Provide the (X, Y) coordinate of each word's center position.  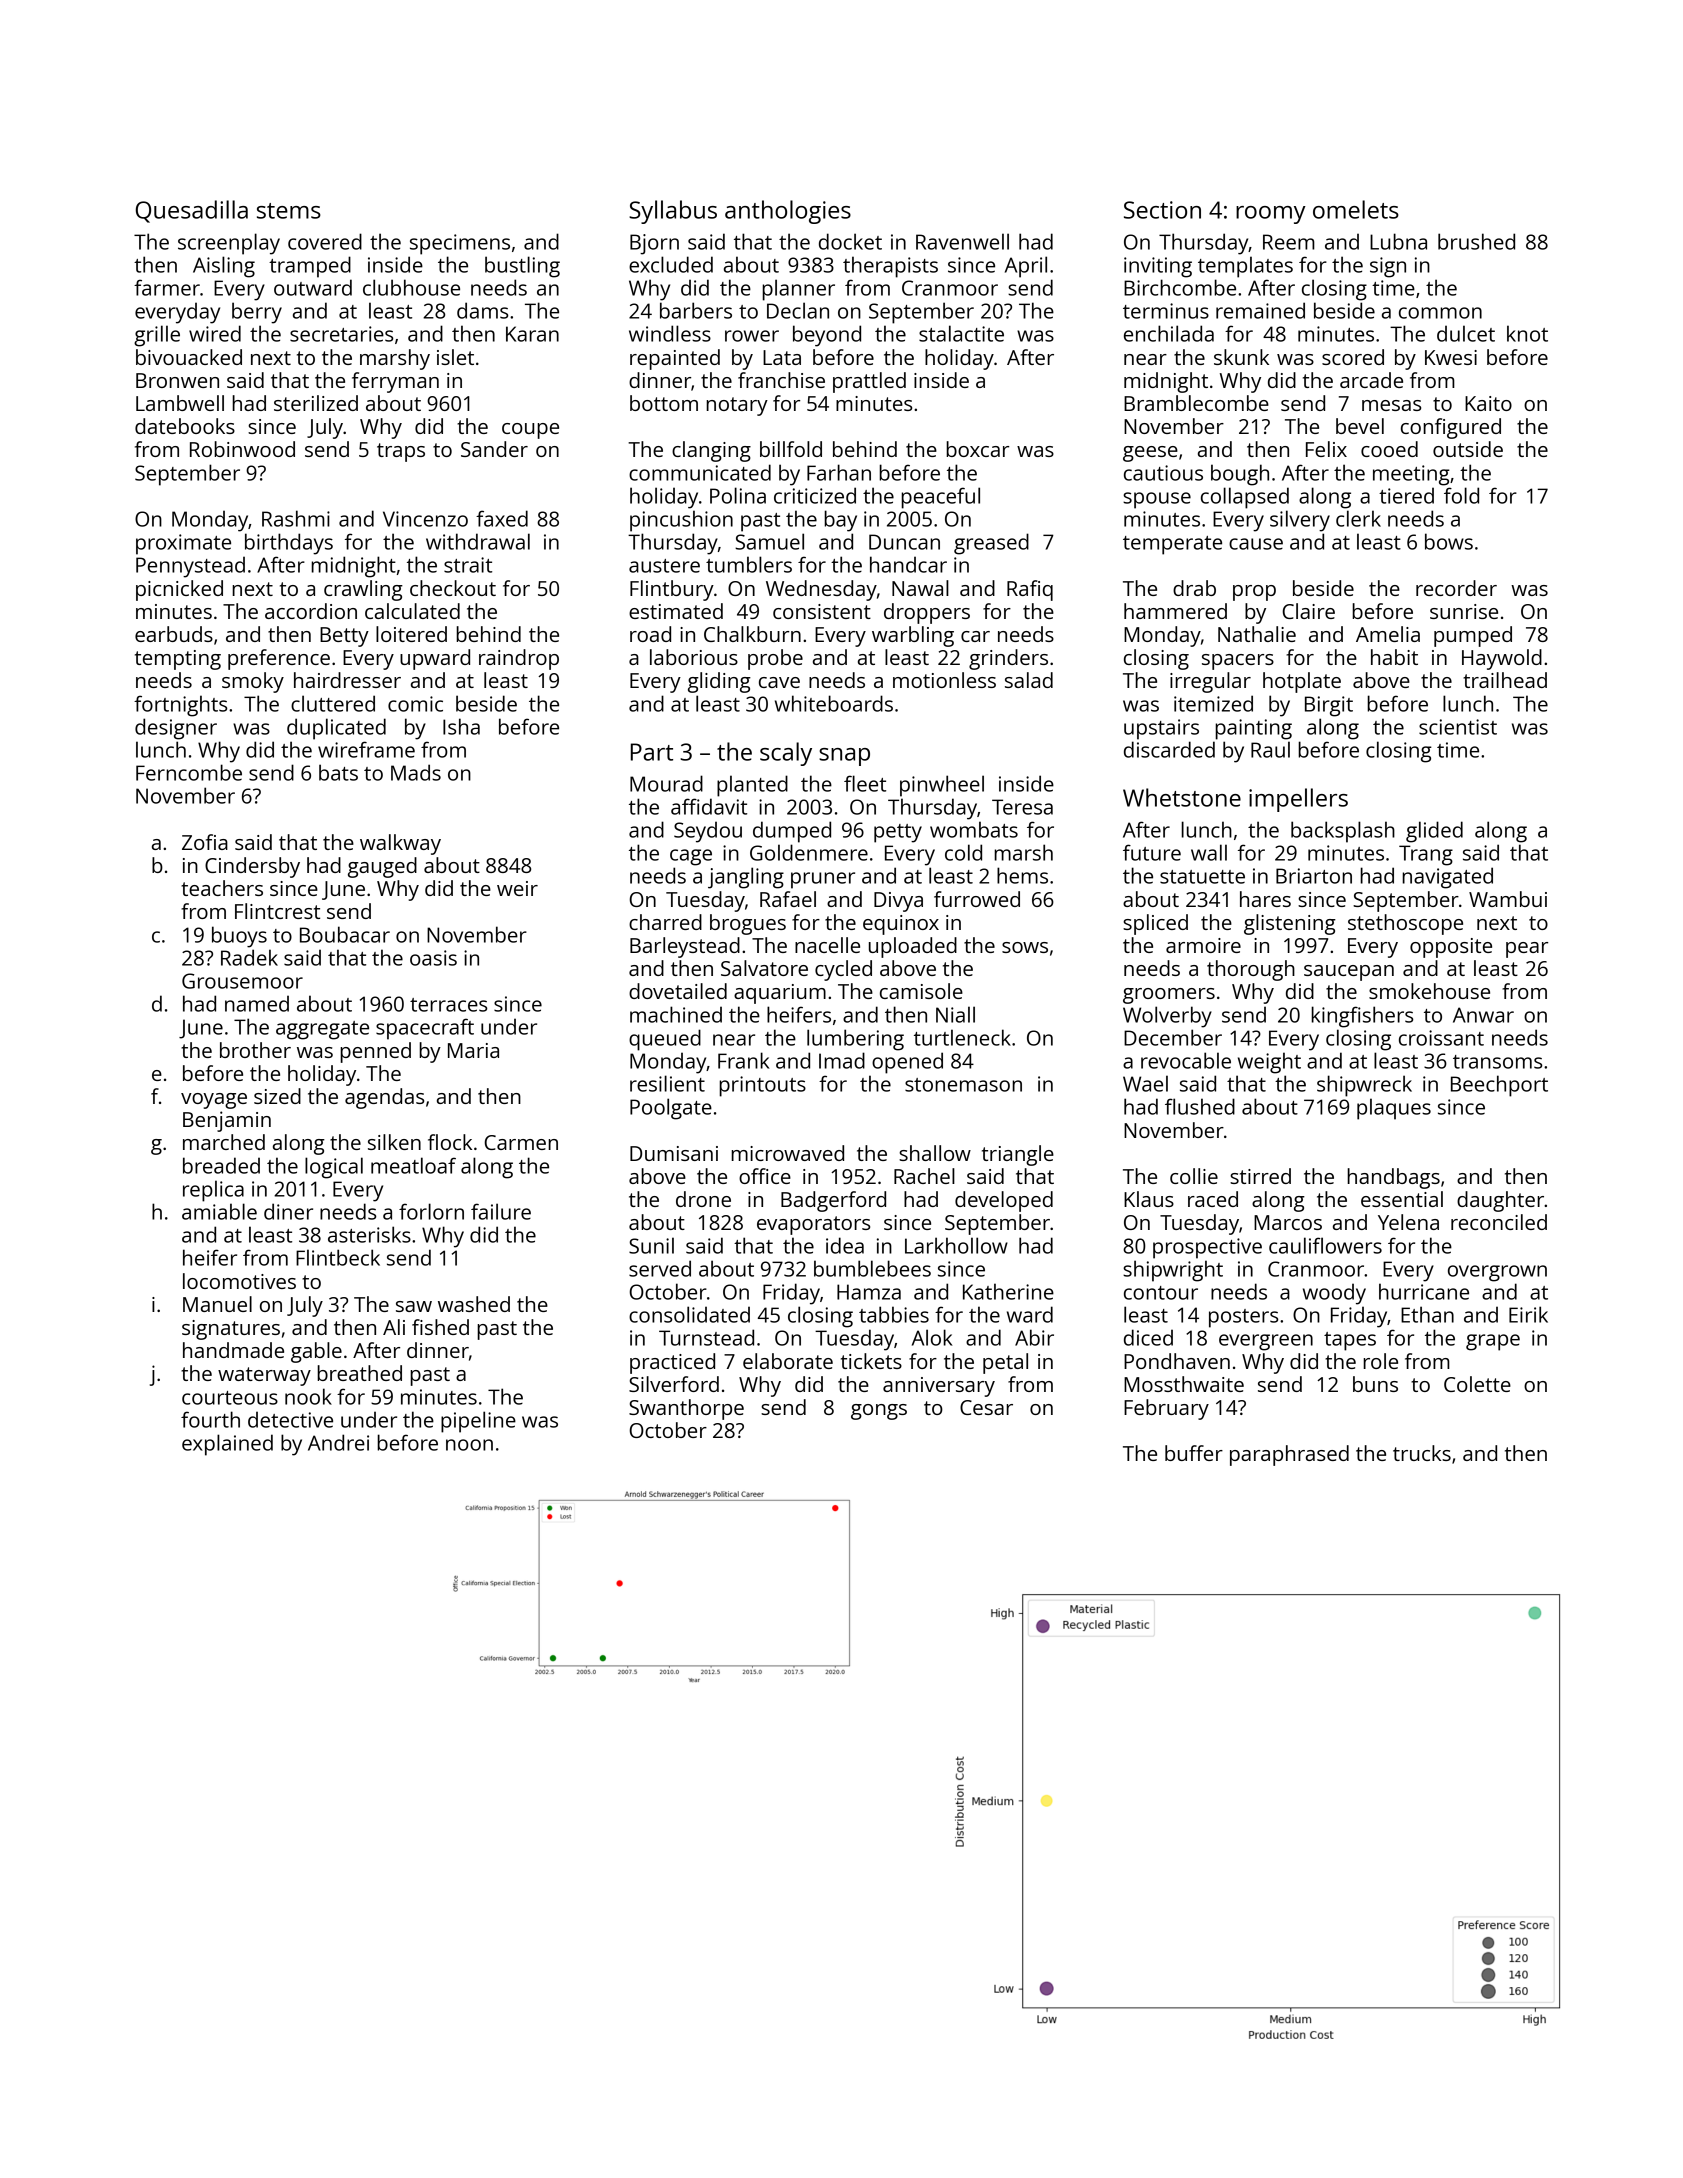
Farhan (839, 472)
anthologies (788, 212)
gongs (879, 1412)
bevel (1360, 426)
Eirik (1528, 1314)
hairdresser (347, 680)
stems (289, 211)
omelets (1356, 209)
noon (469, 1445)
